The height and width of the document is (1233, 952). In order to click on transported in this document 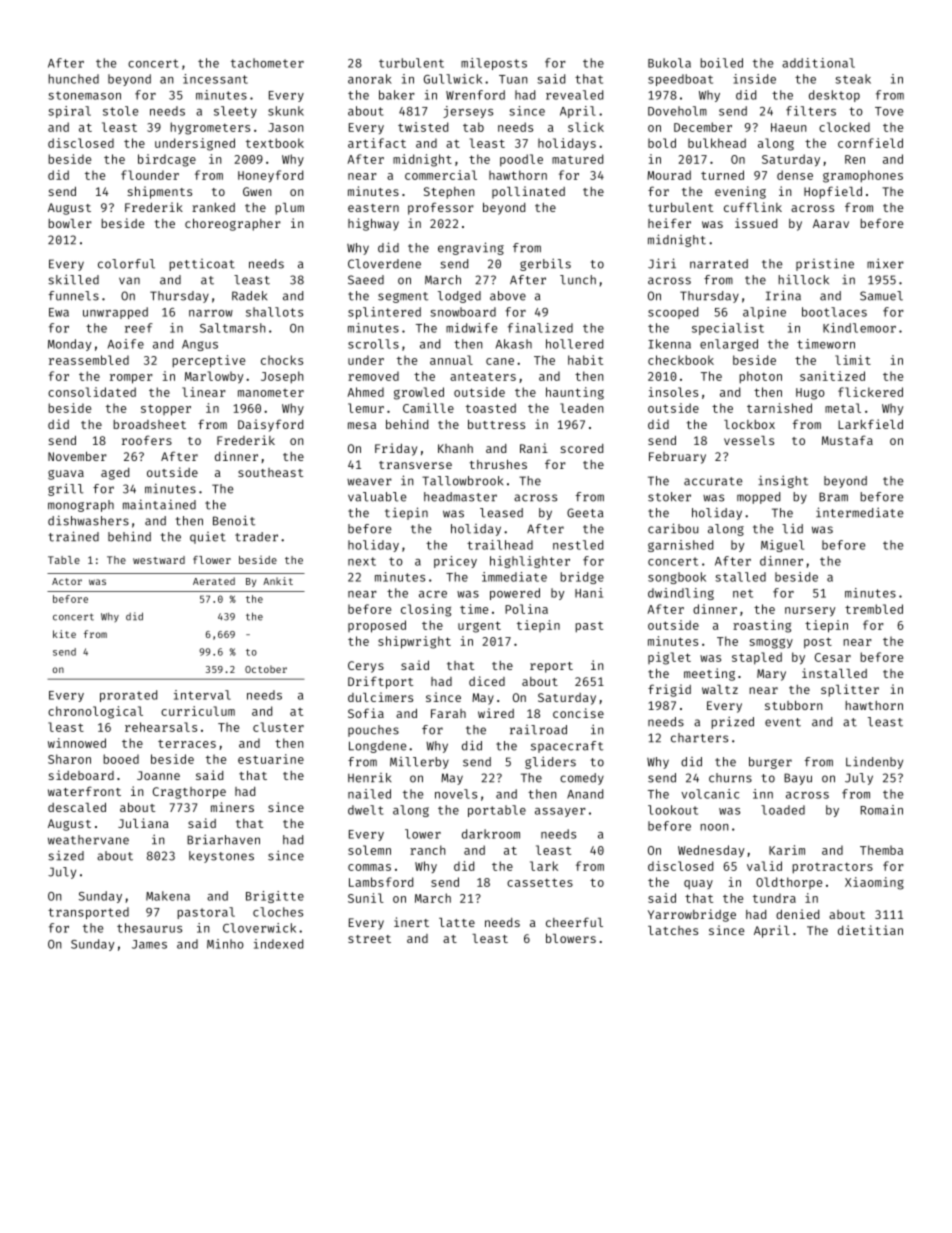, I will do `click(88, 913)`.
